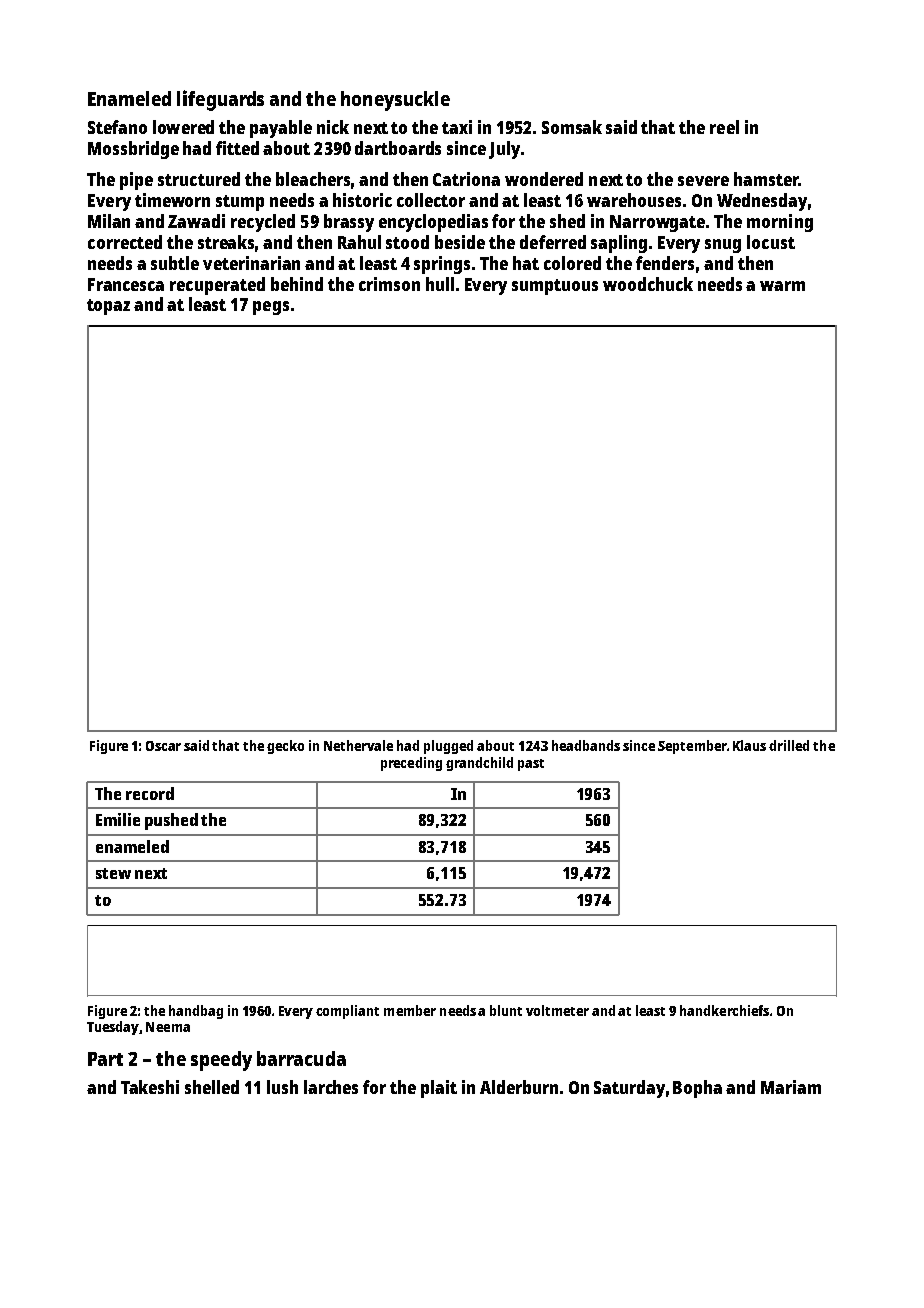 This page has height=1308, width=924. What do you see at coordinates (196, 1012) in the page?
I see `handbag` at bounding box center [196, 1012].
